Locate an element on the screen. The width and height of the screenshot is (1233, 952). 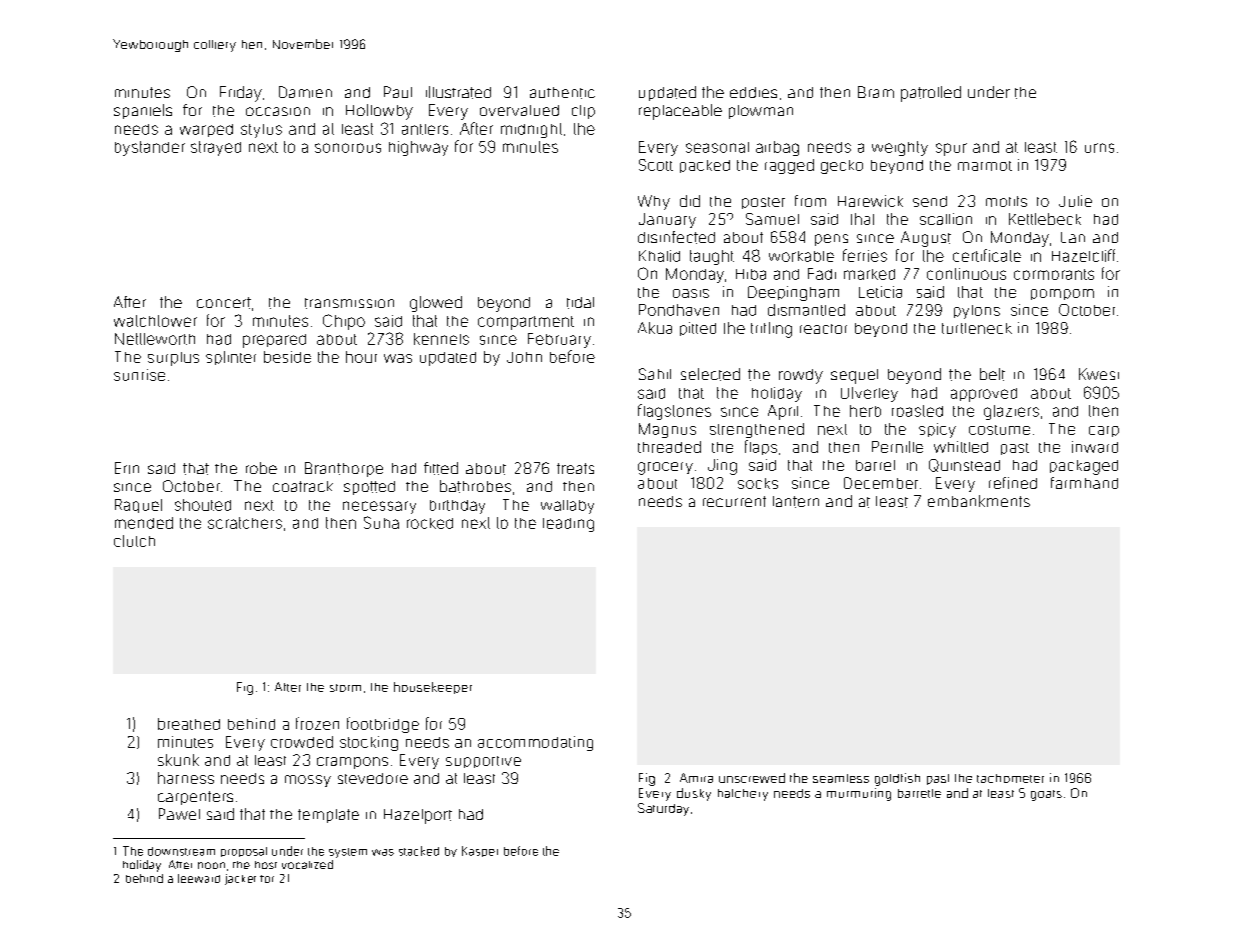
breathed is located at coordinates (189, 724).
